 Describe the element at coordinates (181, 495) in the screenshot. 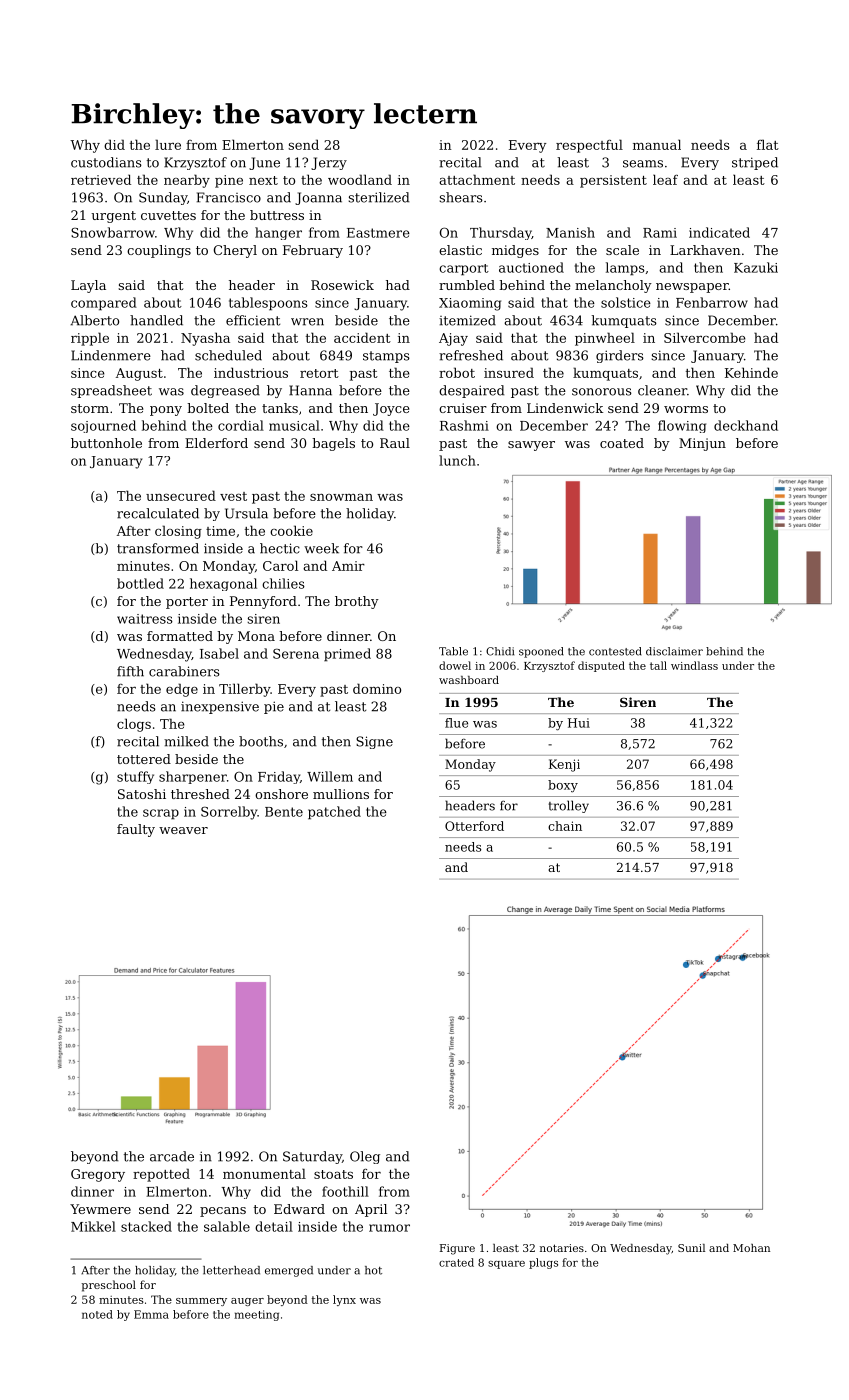

I see `unsecured` at that location.
